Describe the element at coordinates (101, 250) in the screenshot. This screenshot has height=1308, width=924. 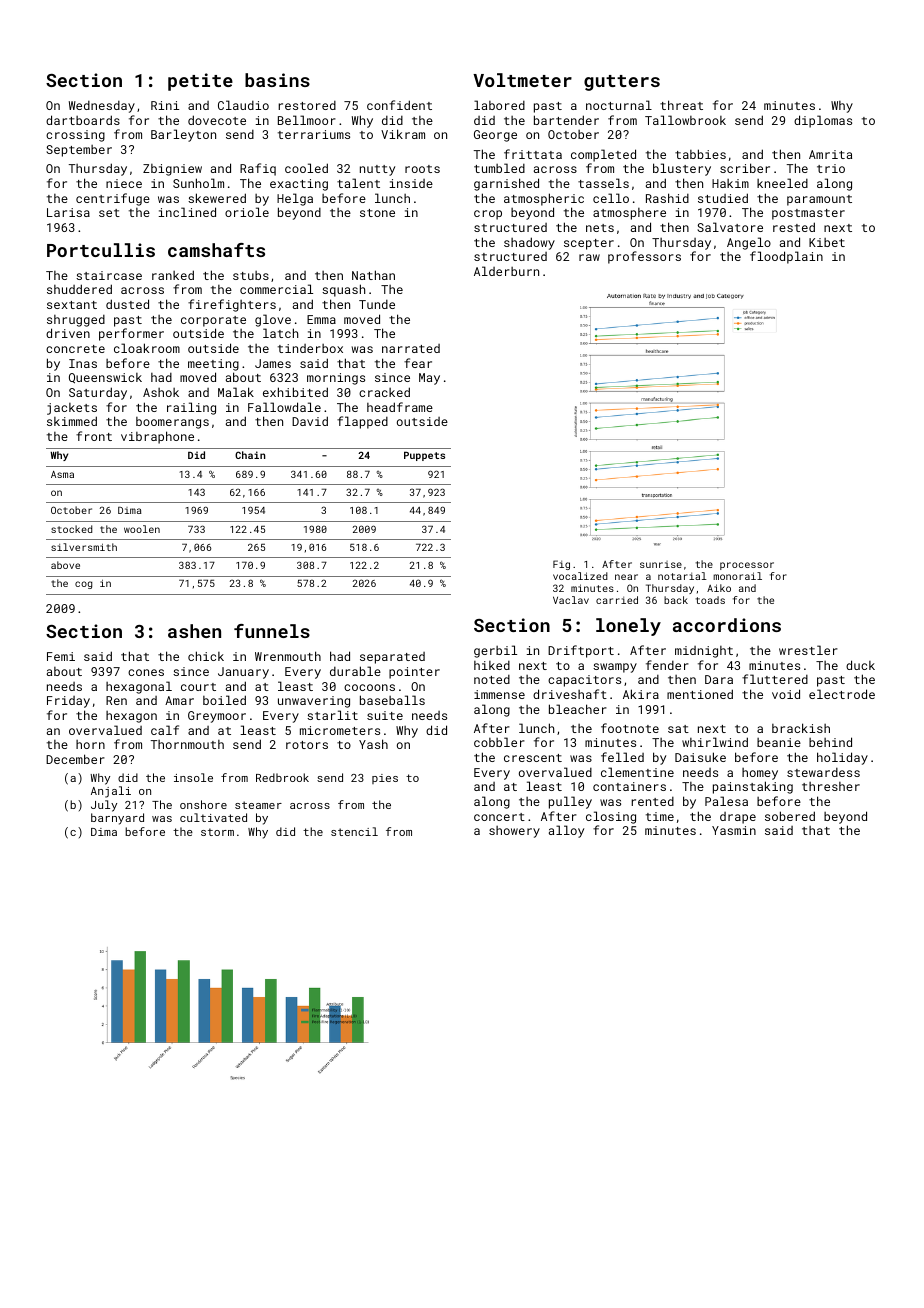
I see `Portcullis` at that location.
